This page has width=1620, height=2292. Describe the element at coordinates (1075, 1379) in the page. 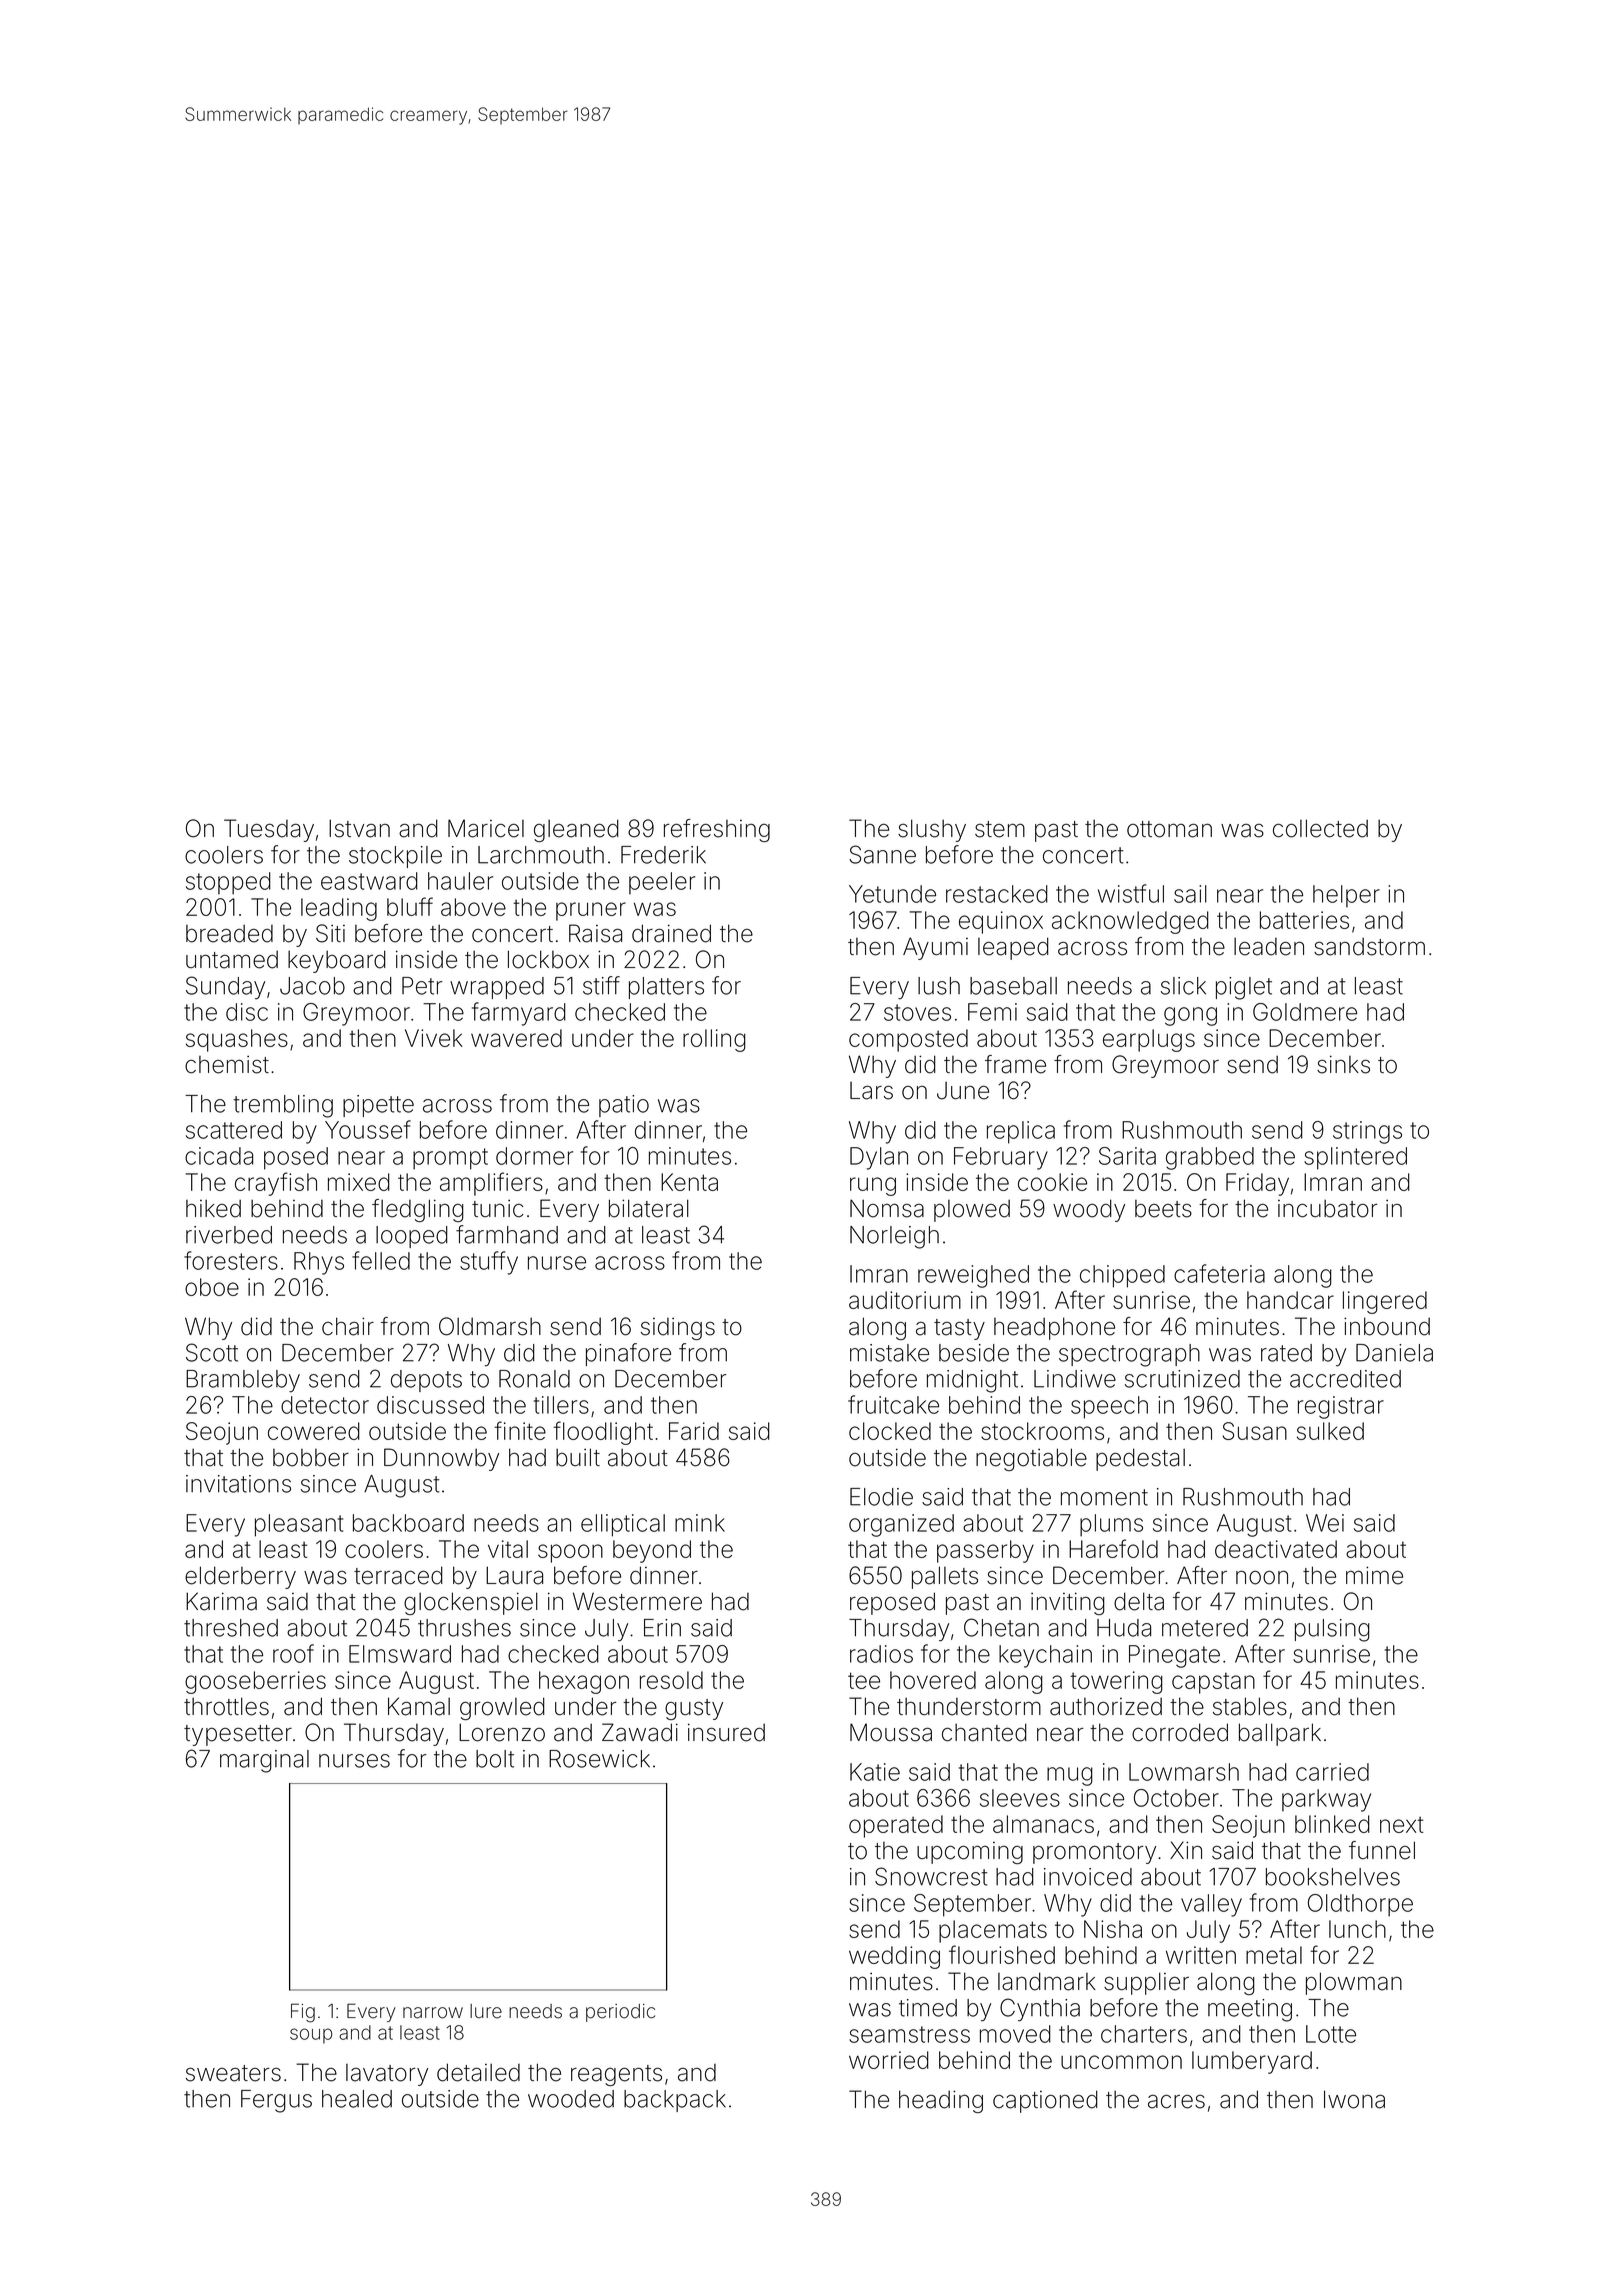

I see `Lindiwe` at that location.
